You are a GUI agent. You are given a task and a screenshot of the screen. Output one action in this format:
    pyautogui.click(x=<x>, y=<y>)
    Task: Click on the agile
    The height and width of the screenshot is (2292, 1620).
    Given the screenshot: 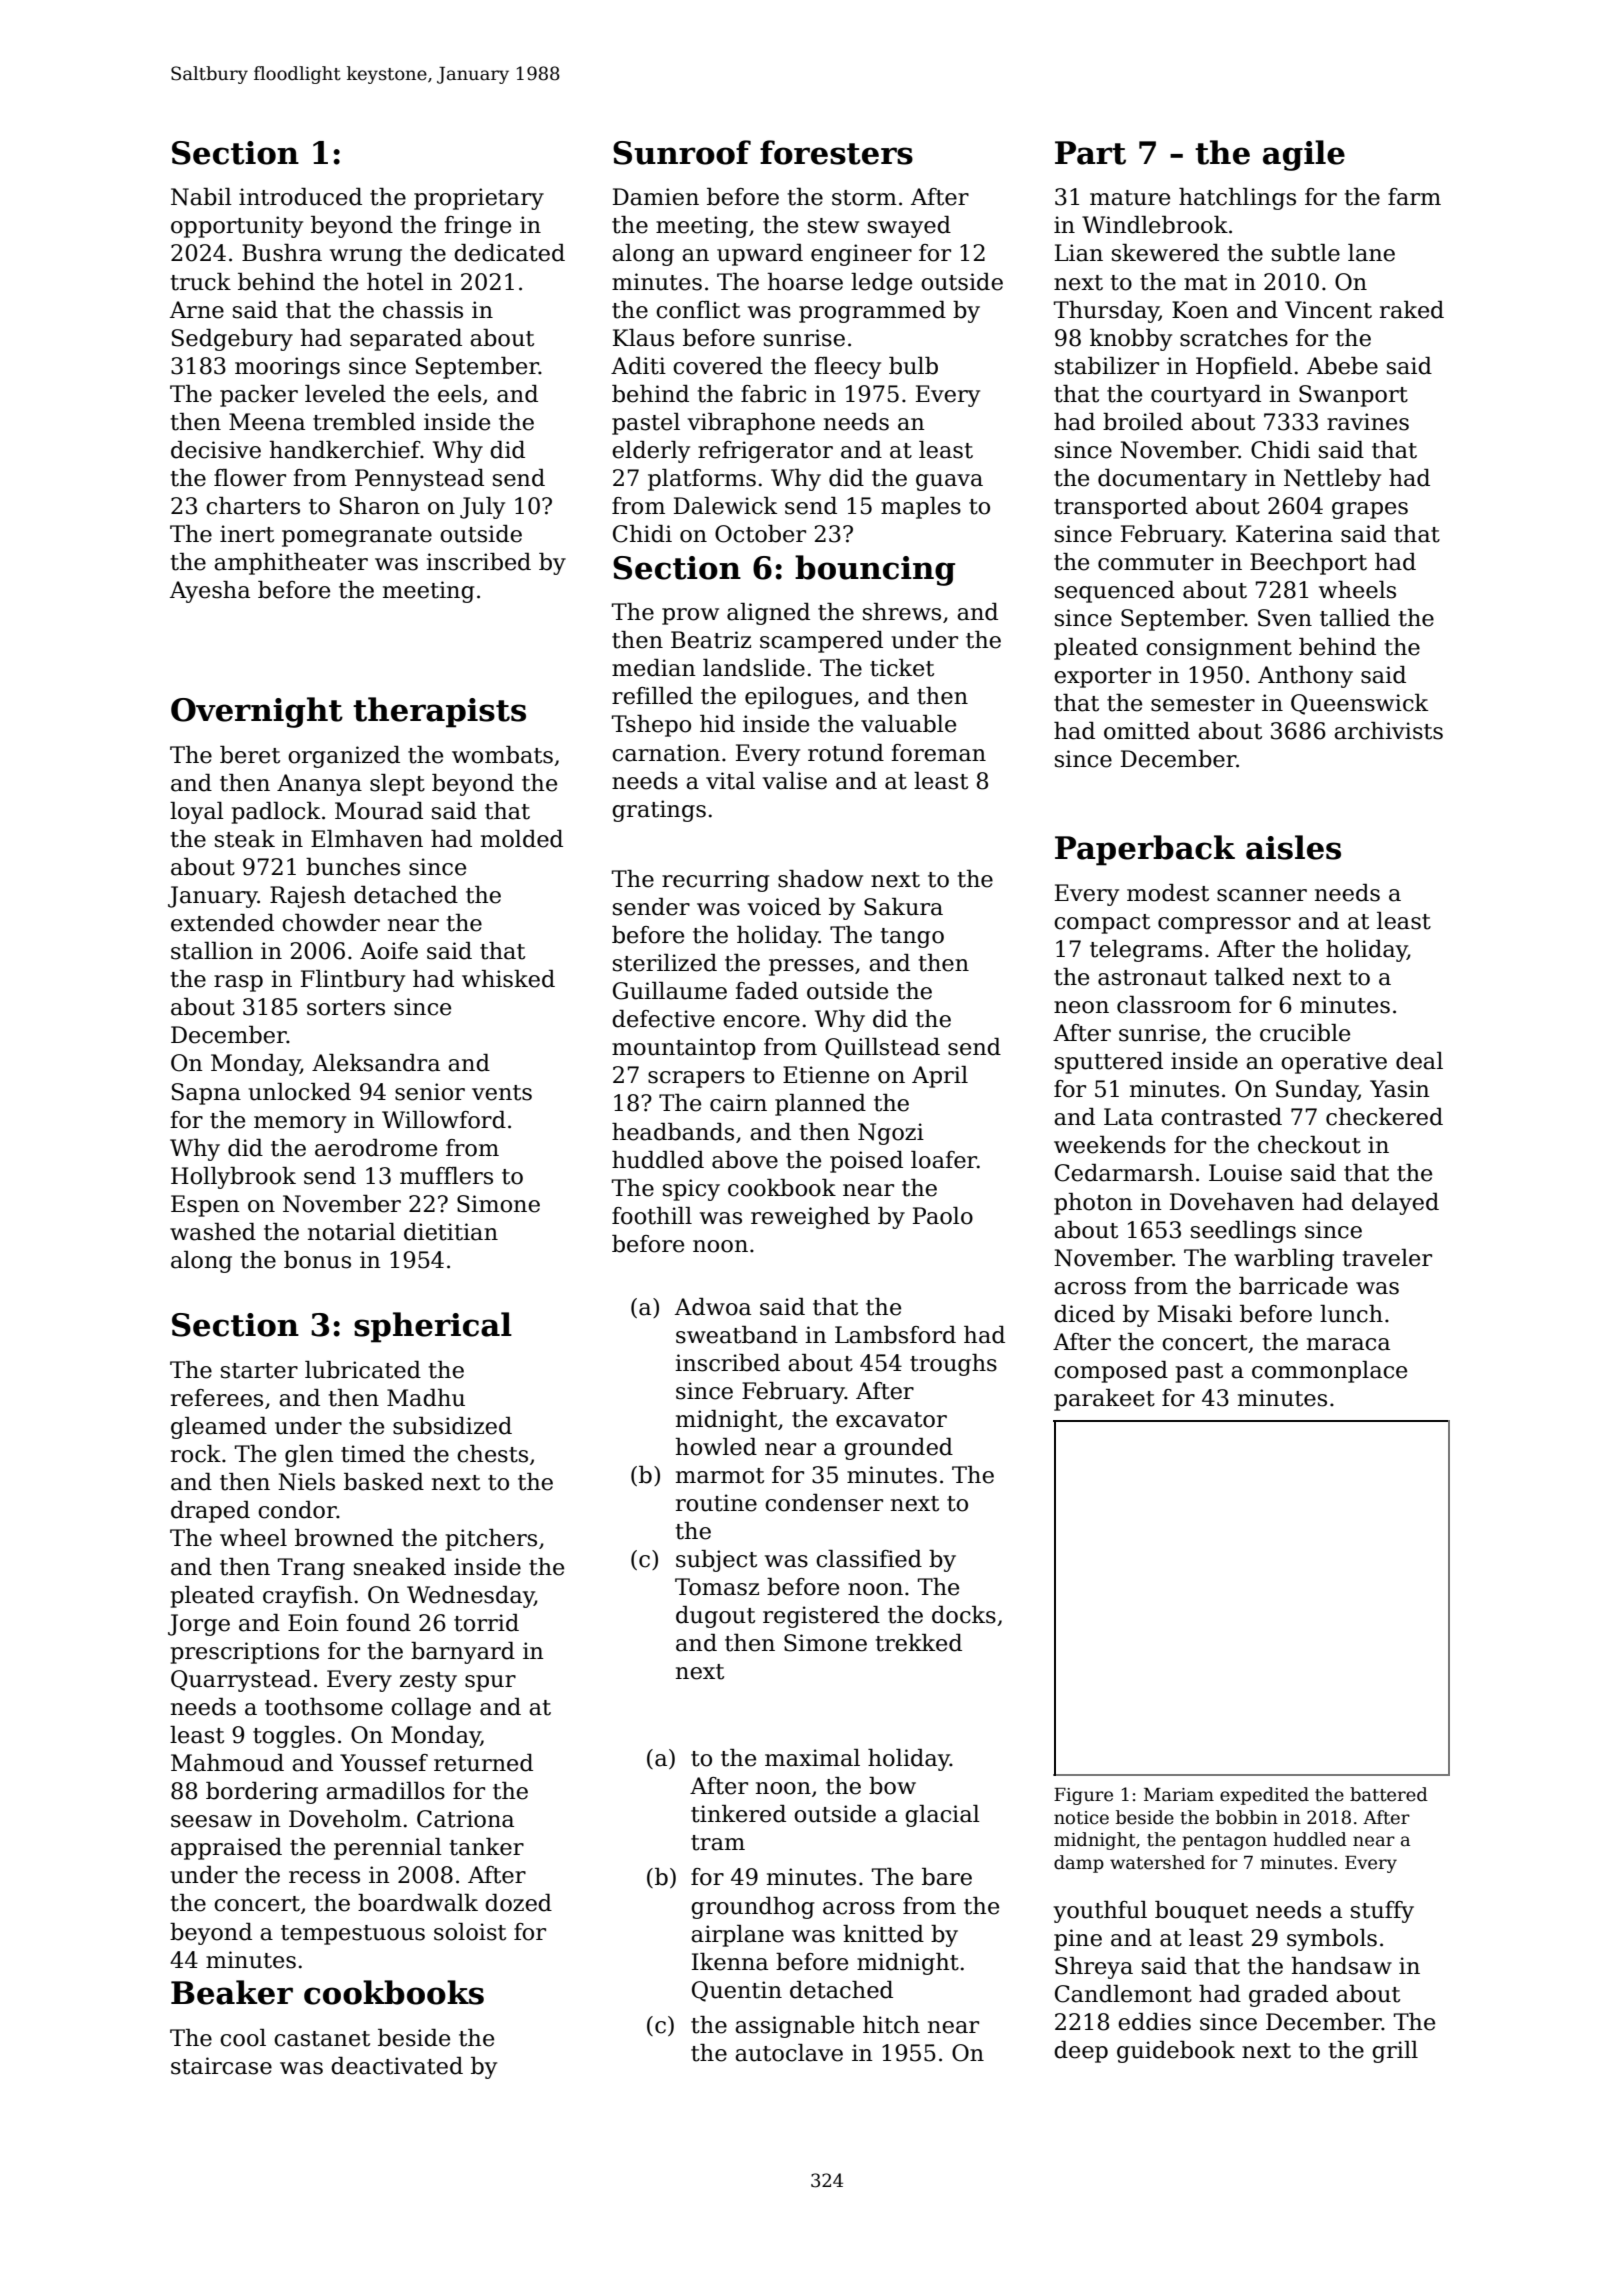 What is the action you would take?
    pyautogui.click(x=1304, y=155)
